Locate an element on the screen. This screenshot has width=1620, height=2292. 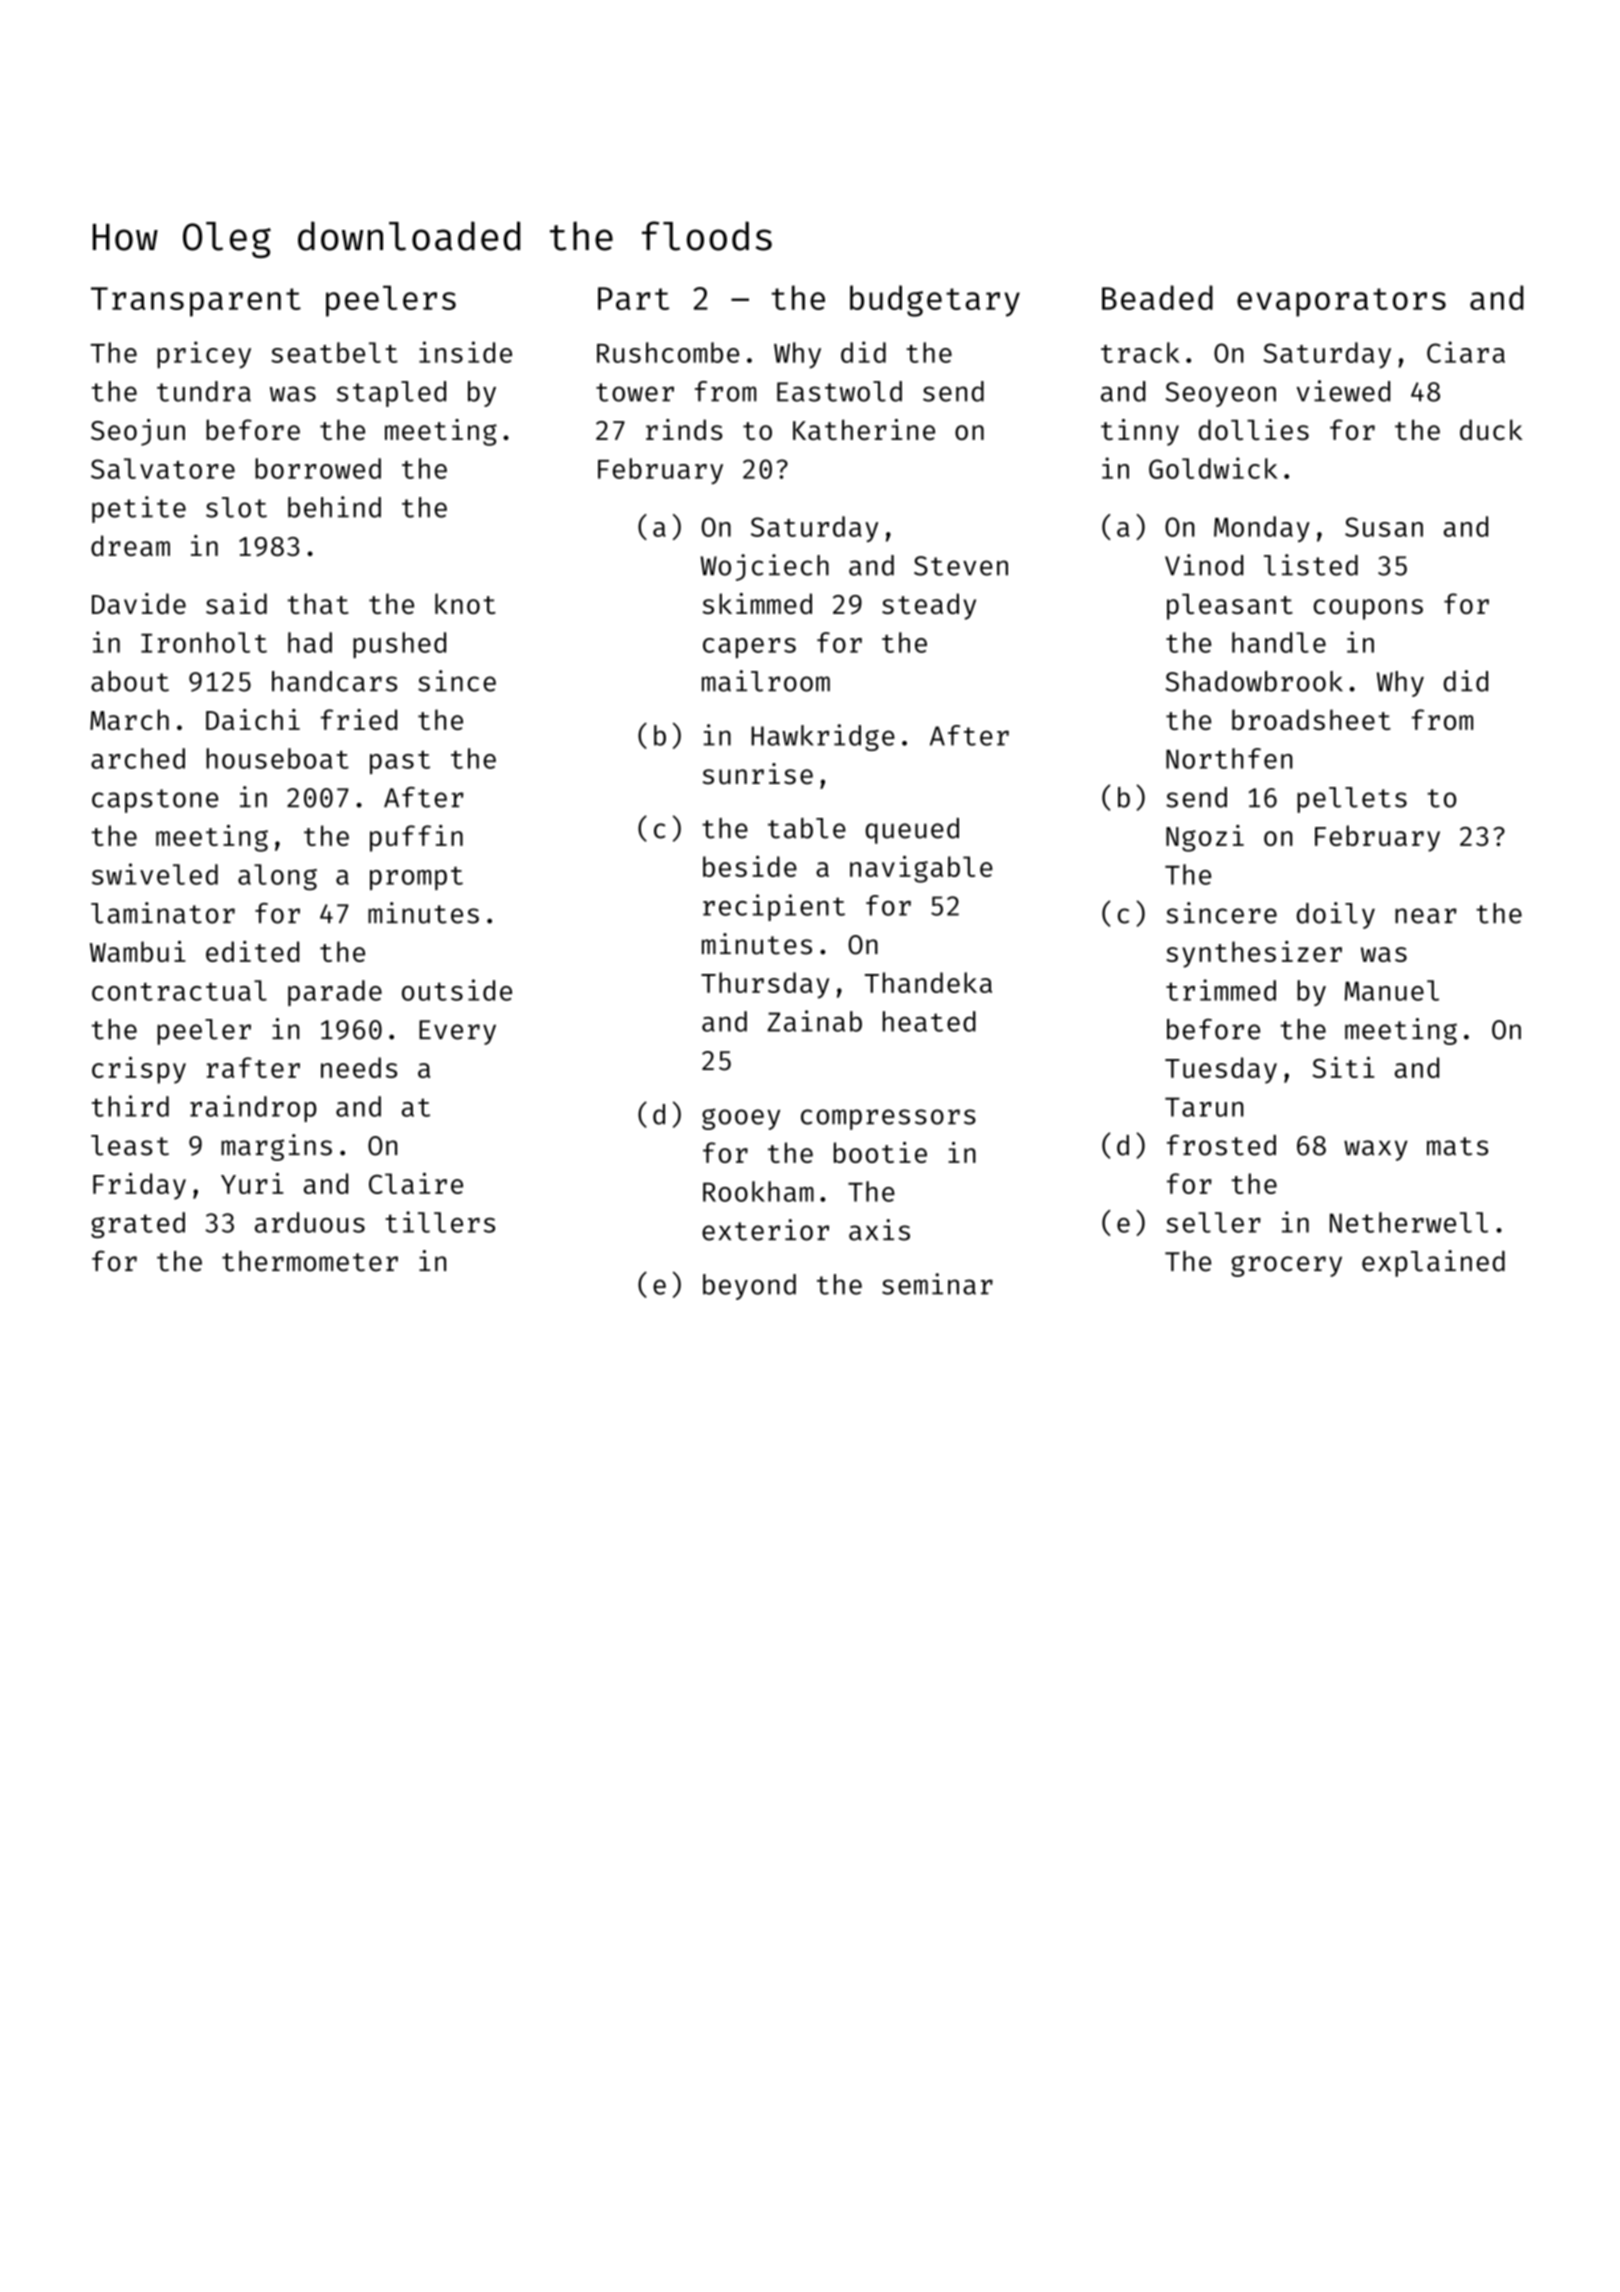
Wojciech is located at coordinates (764, 567).
